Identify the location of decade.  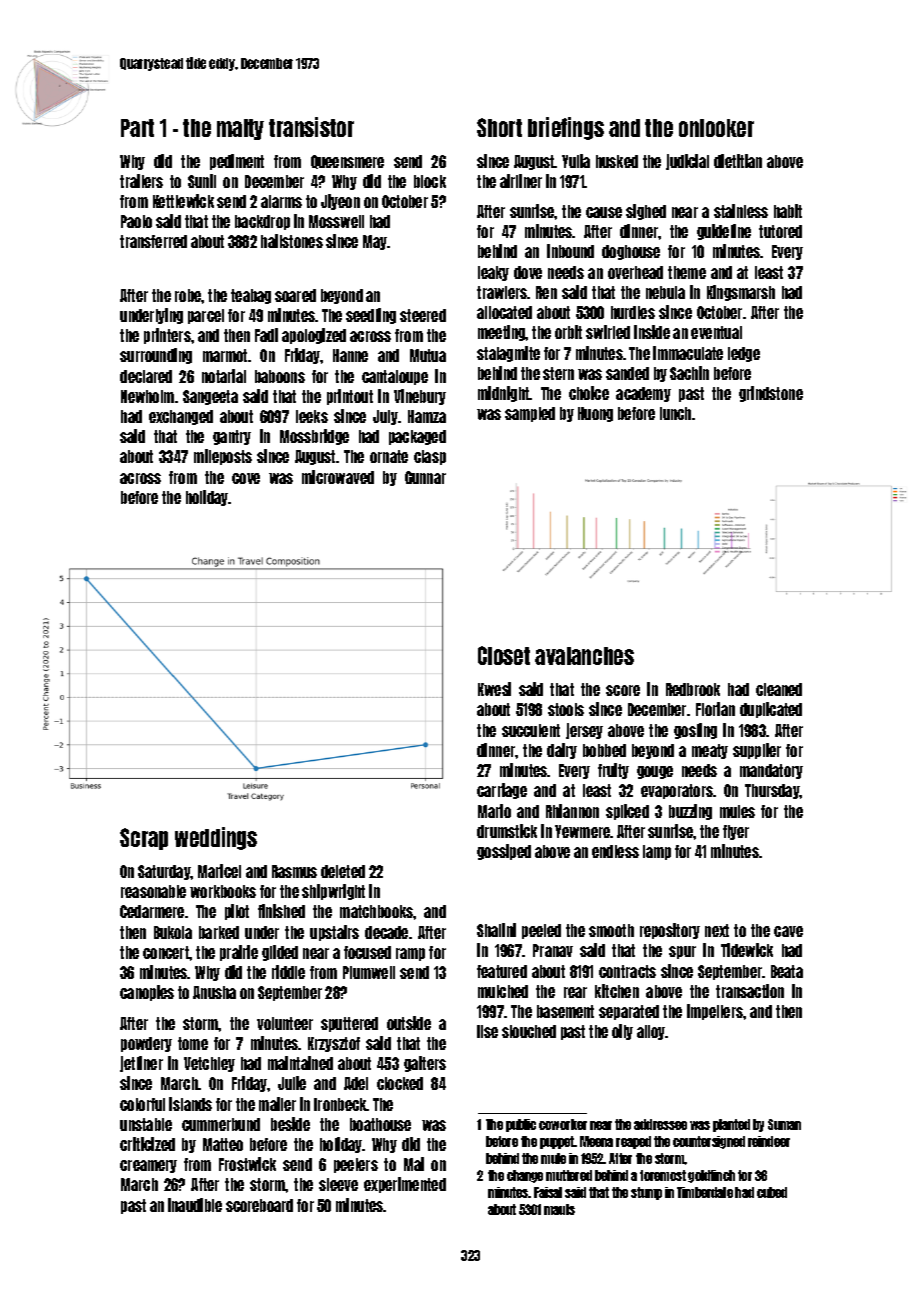
(386, 932).
